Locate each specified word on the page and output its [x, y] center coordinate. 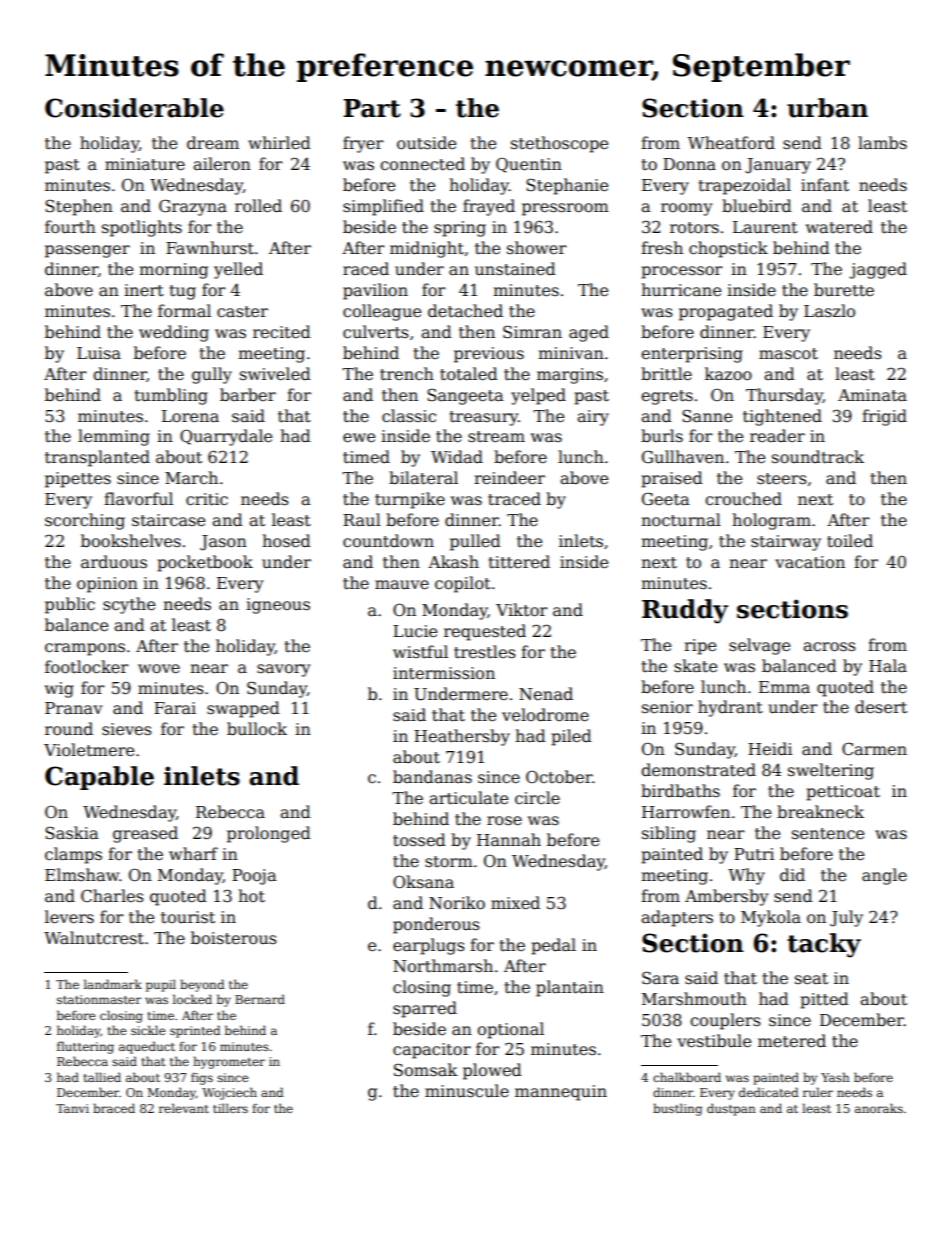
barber [248, 394]
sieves [127, 729]
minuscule [467, 1091]
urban [827, 108]
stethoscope [559, 144]
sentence [828, 834]
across [829, 647]
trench [407, 373]
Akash [453, 561]
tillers [230, 1108]
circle [537, 798]
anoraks [879, 1108]
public [70, 605]
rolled [258, 206]
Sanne [707, 416]
